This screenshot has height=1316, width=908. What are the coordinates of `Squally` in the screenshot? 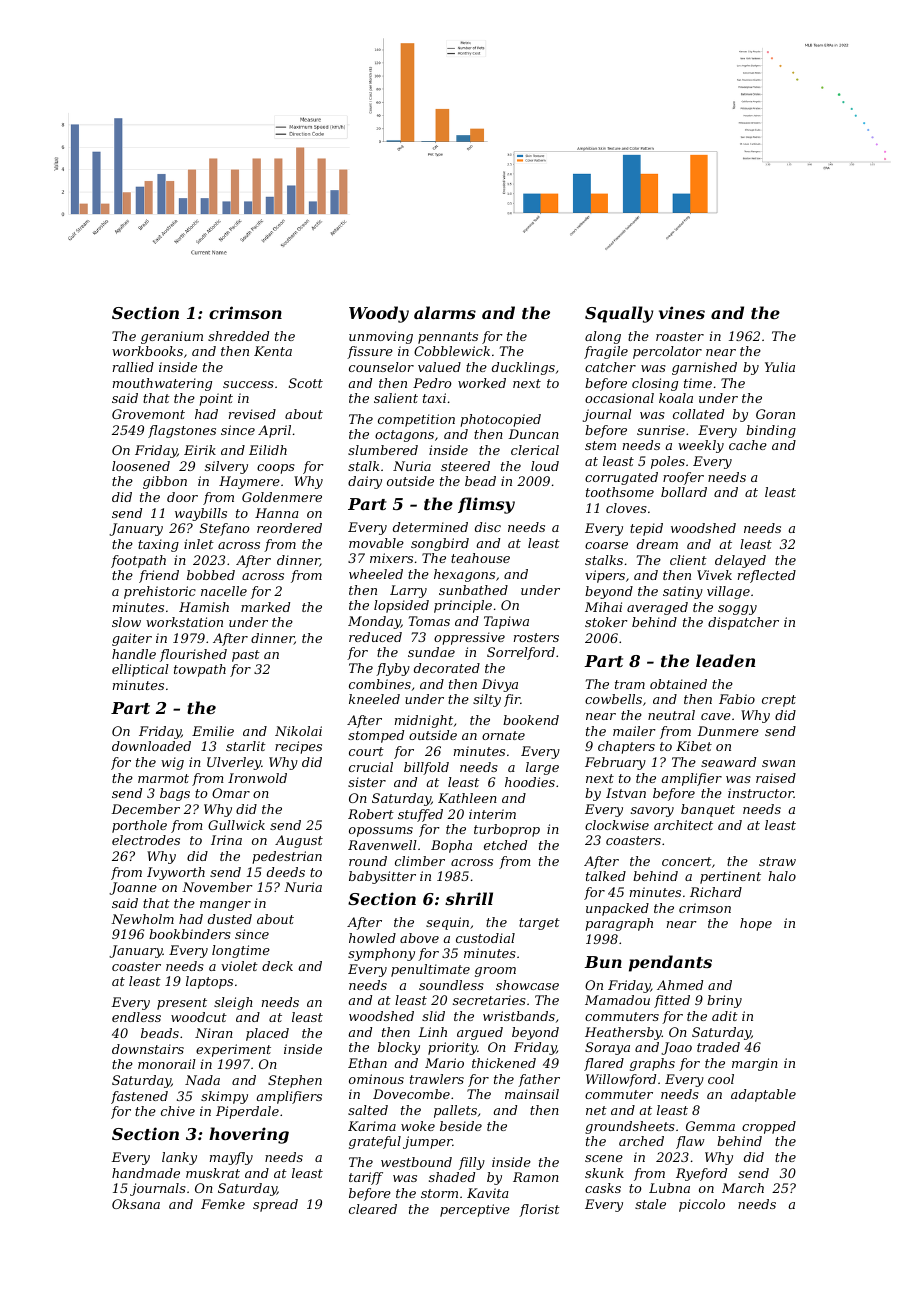 It's located at (619, 314).
